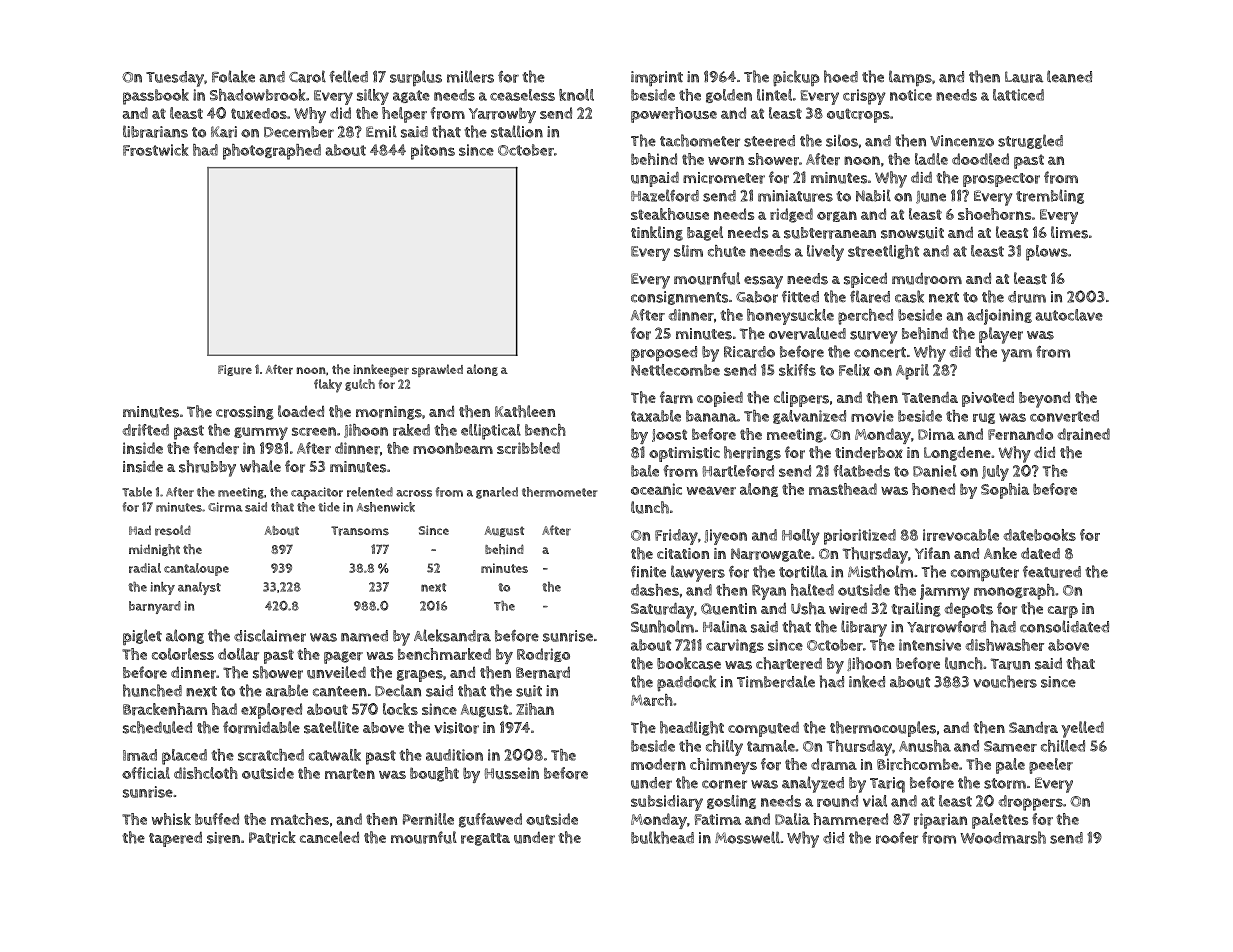 This image has width=1233, height=952. I want to click on perched, so click(865, 317).
